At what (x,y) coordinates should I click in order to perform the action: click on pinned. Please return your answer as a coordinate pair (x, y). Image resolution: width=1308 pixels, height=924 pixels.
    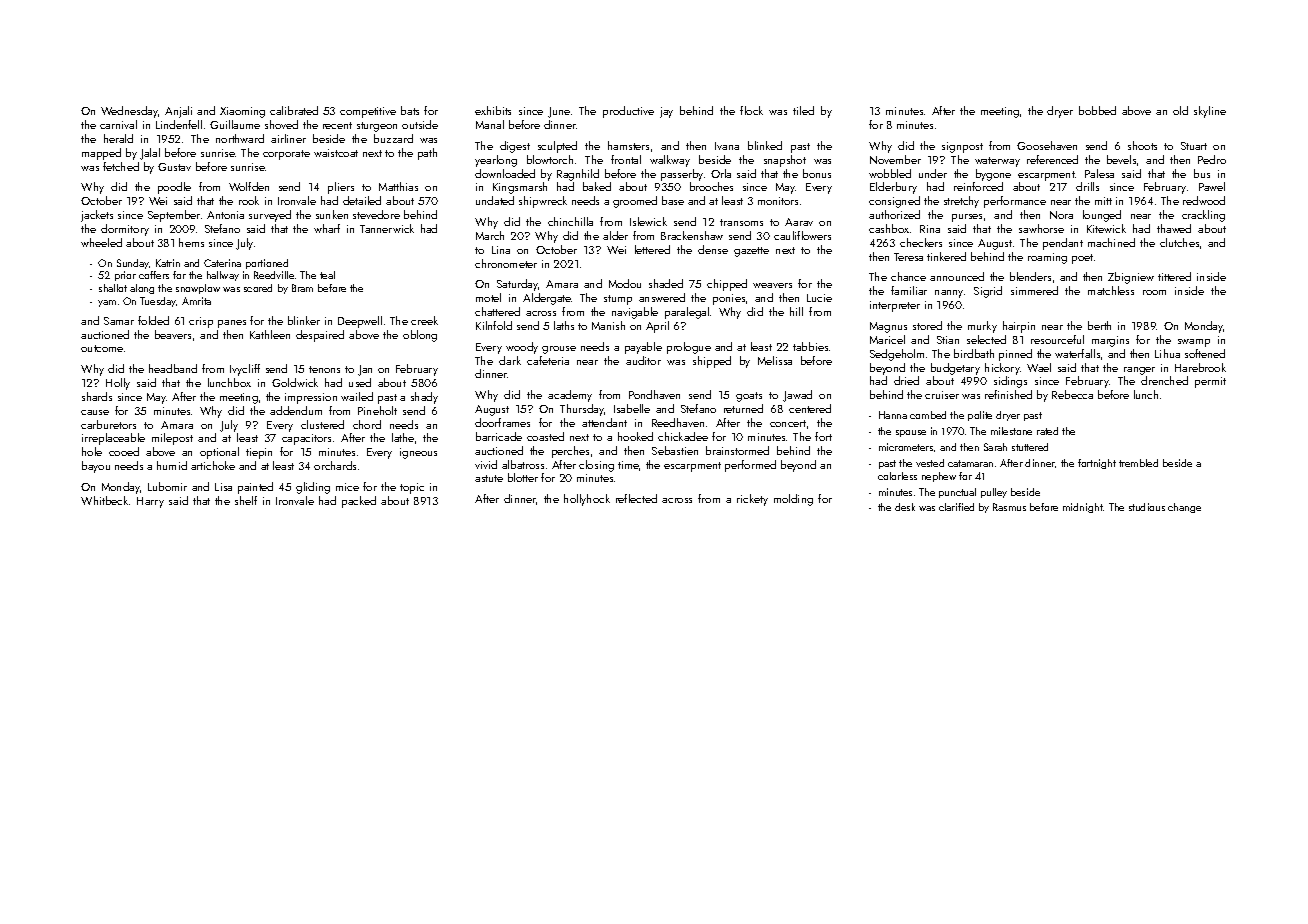
    Looking at the image, I should click on (1015, 355).
